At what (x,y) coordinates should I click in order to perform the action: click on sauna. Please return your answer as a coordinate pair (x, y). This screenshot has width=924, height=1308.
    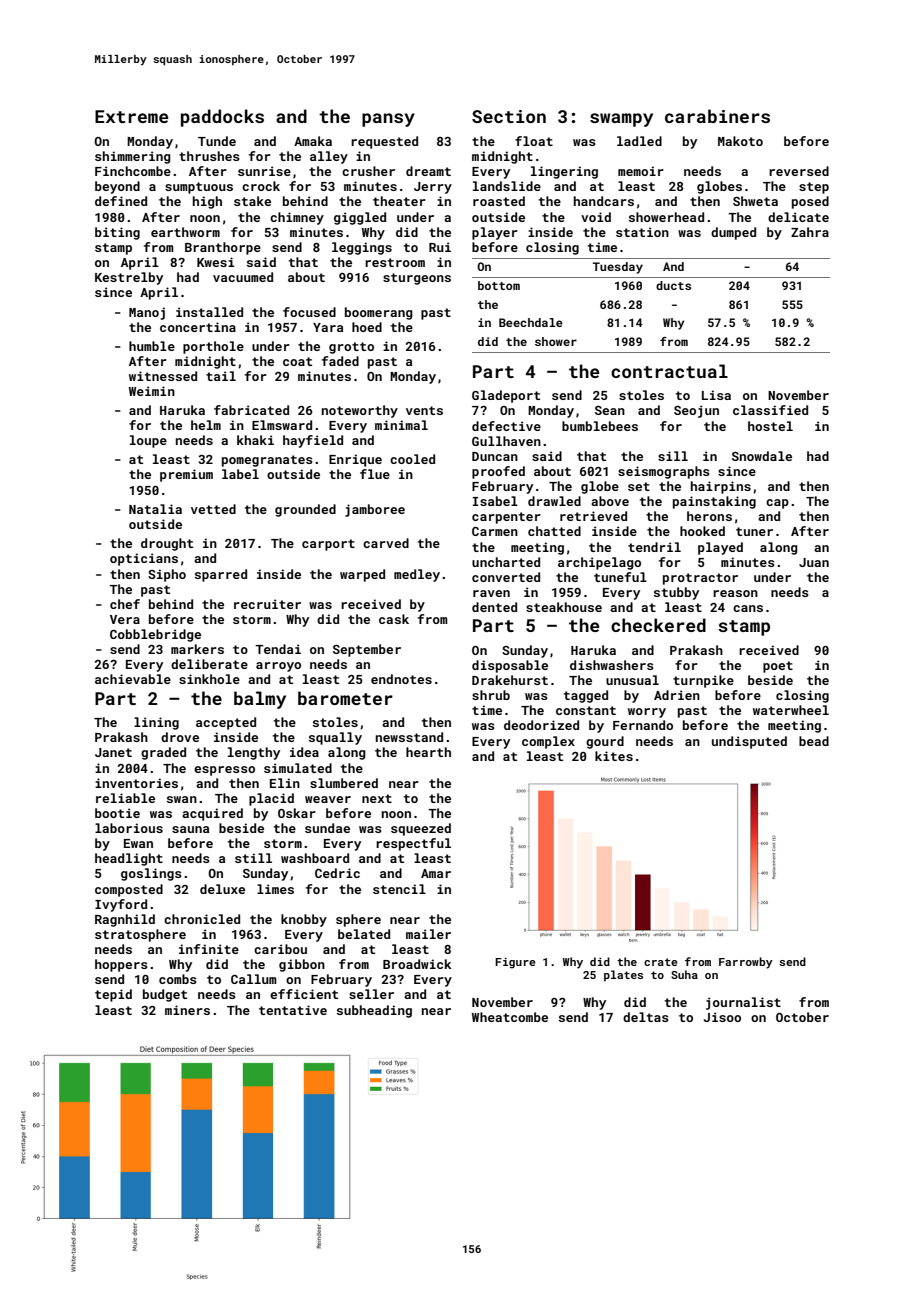
    Looking at the image, I should click on (190, 829).
